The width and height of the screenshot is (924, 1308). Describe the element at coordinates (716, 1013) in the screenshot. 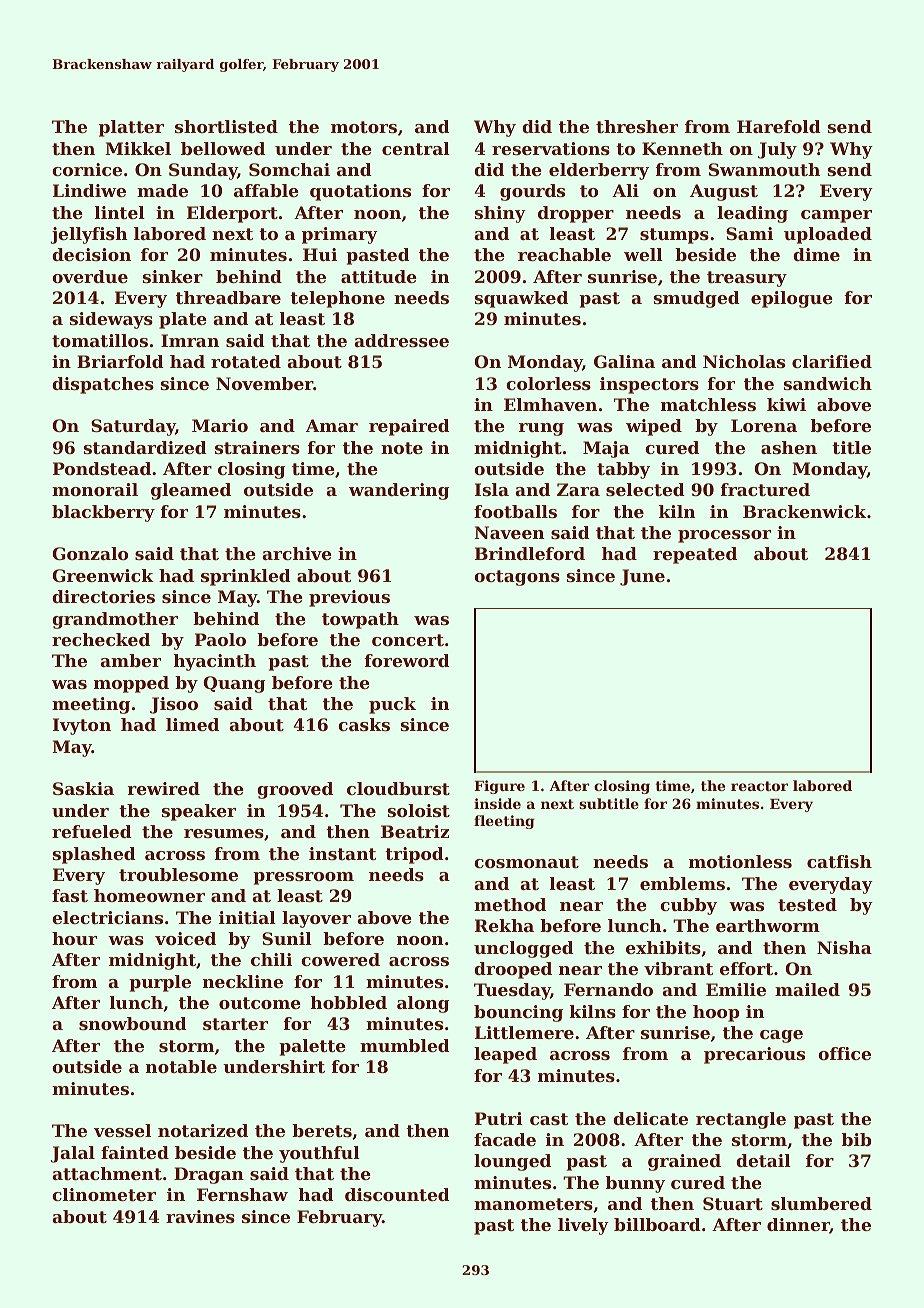

I see `hoop` at that location.
